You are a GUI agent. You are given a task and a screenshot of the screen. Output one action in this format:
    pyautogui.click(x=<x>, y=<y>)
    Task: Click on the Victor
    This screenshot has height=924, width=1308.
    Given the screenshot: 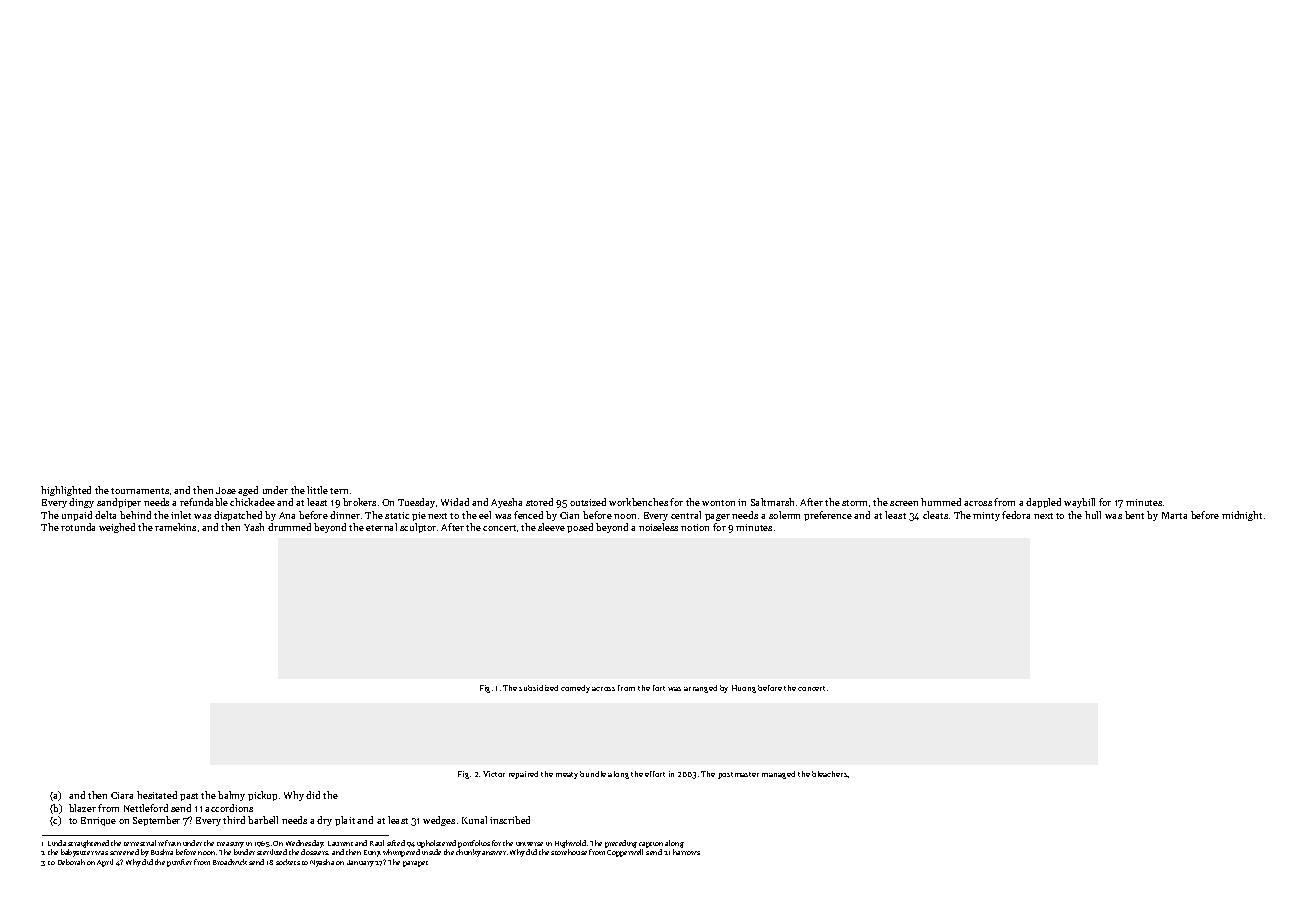 What is the action you would take?
    pyautogui.click(x=494, y=774)
